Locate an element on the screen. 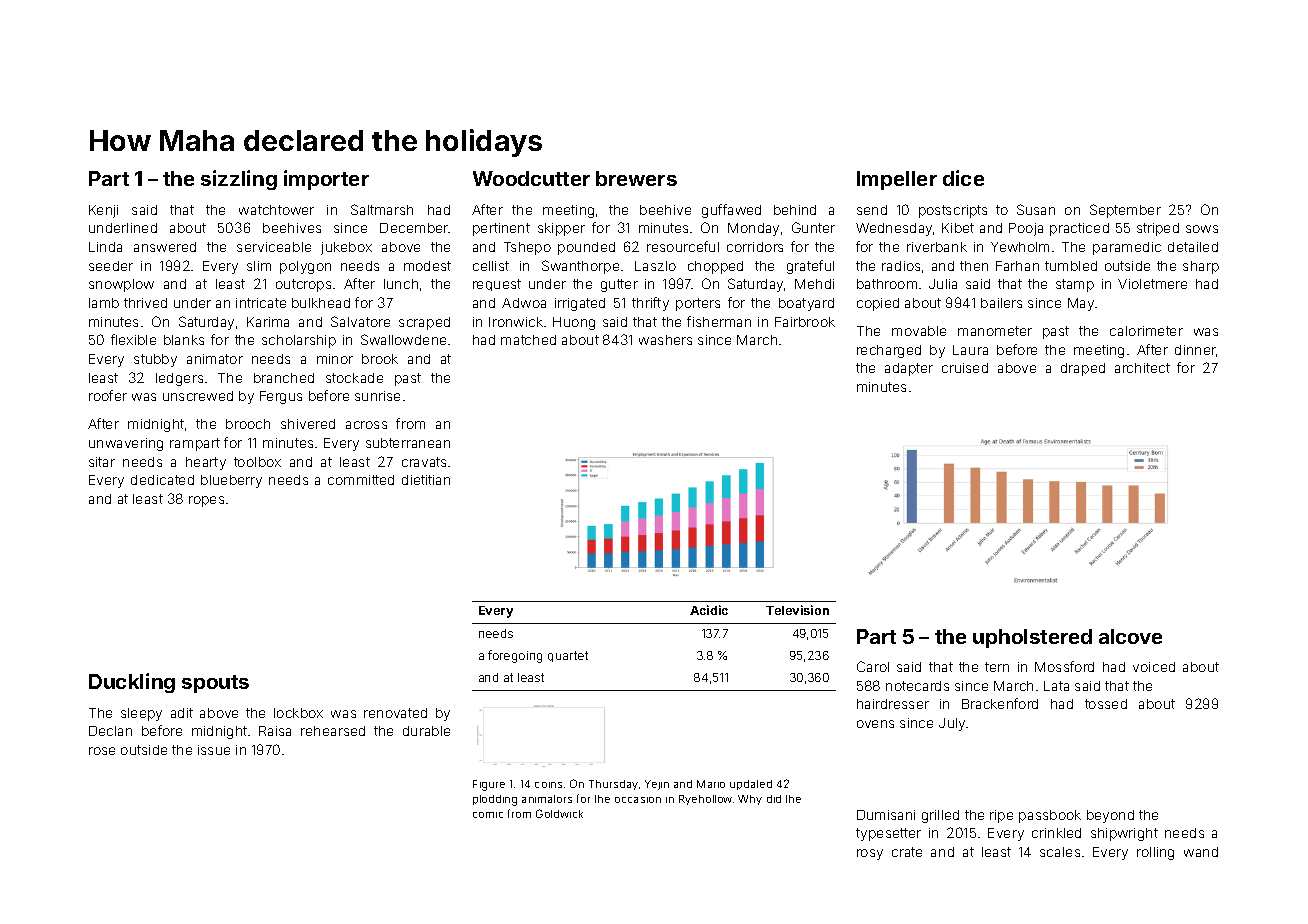 The image size is (1308, 924). comic is located at coordinates (488, 815).
